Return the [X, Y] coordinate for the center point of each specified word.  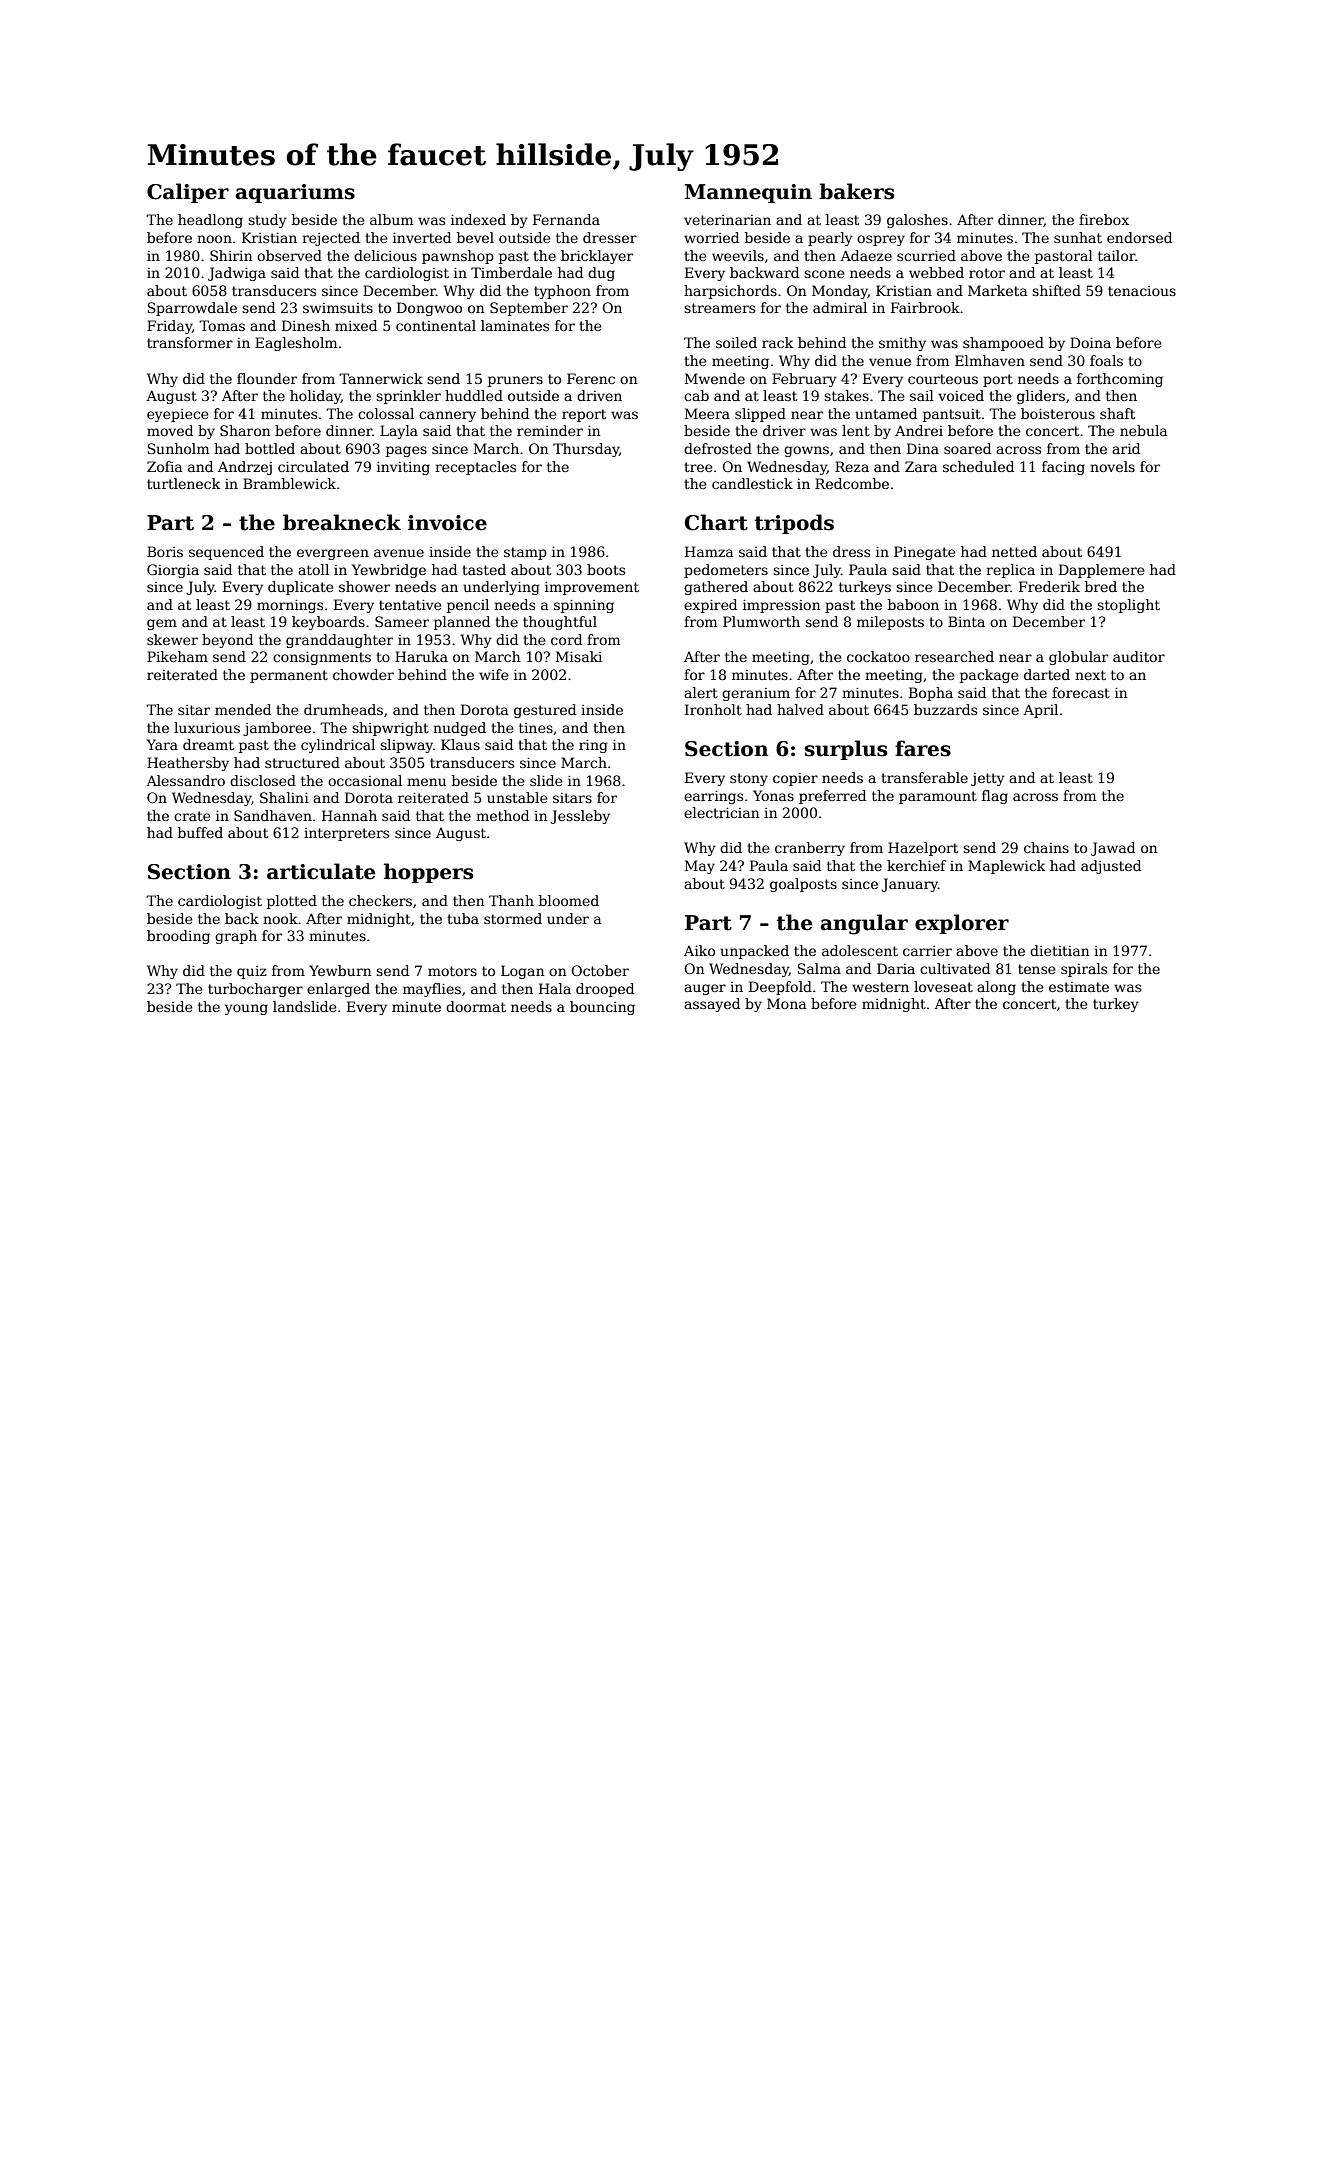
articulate [321, 871]
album [391, 219]
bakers [856, 191]
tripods [794, 524]
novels [1112, 466]
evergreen [333, 554]
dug [601, 274]
